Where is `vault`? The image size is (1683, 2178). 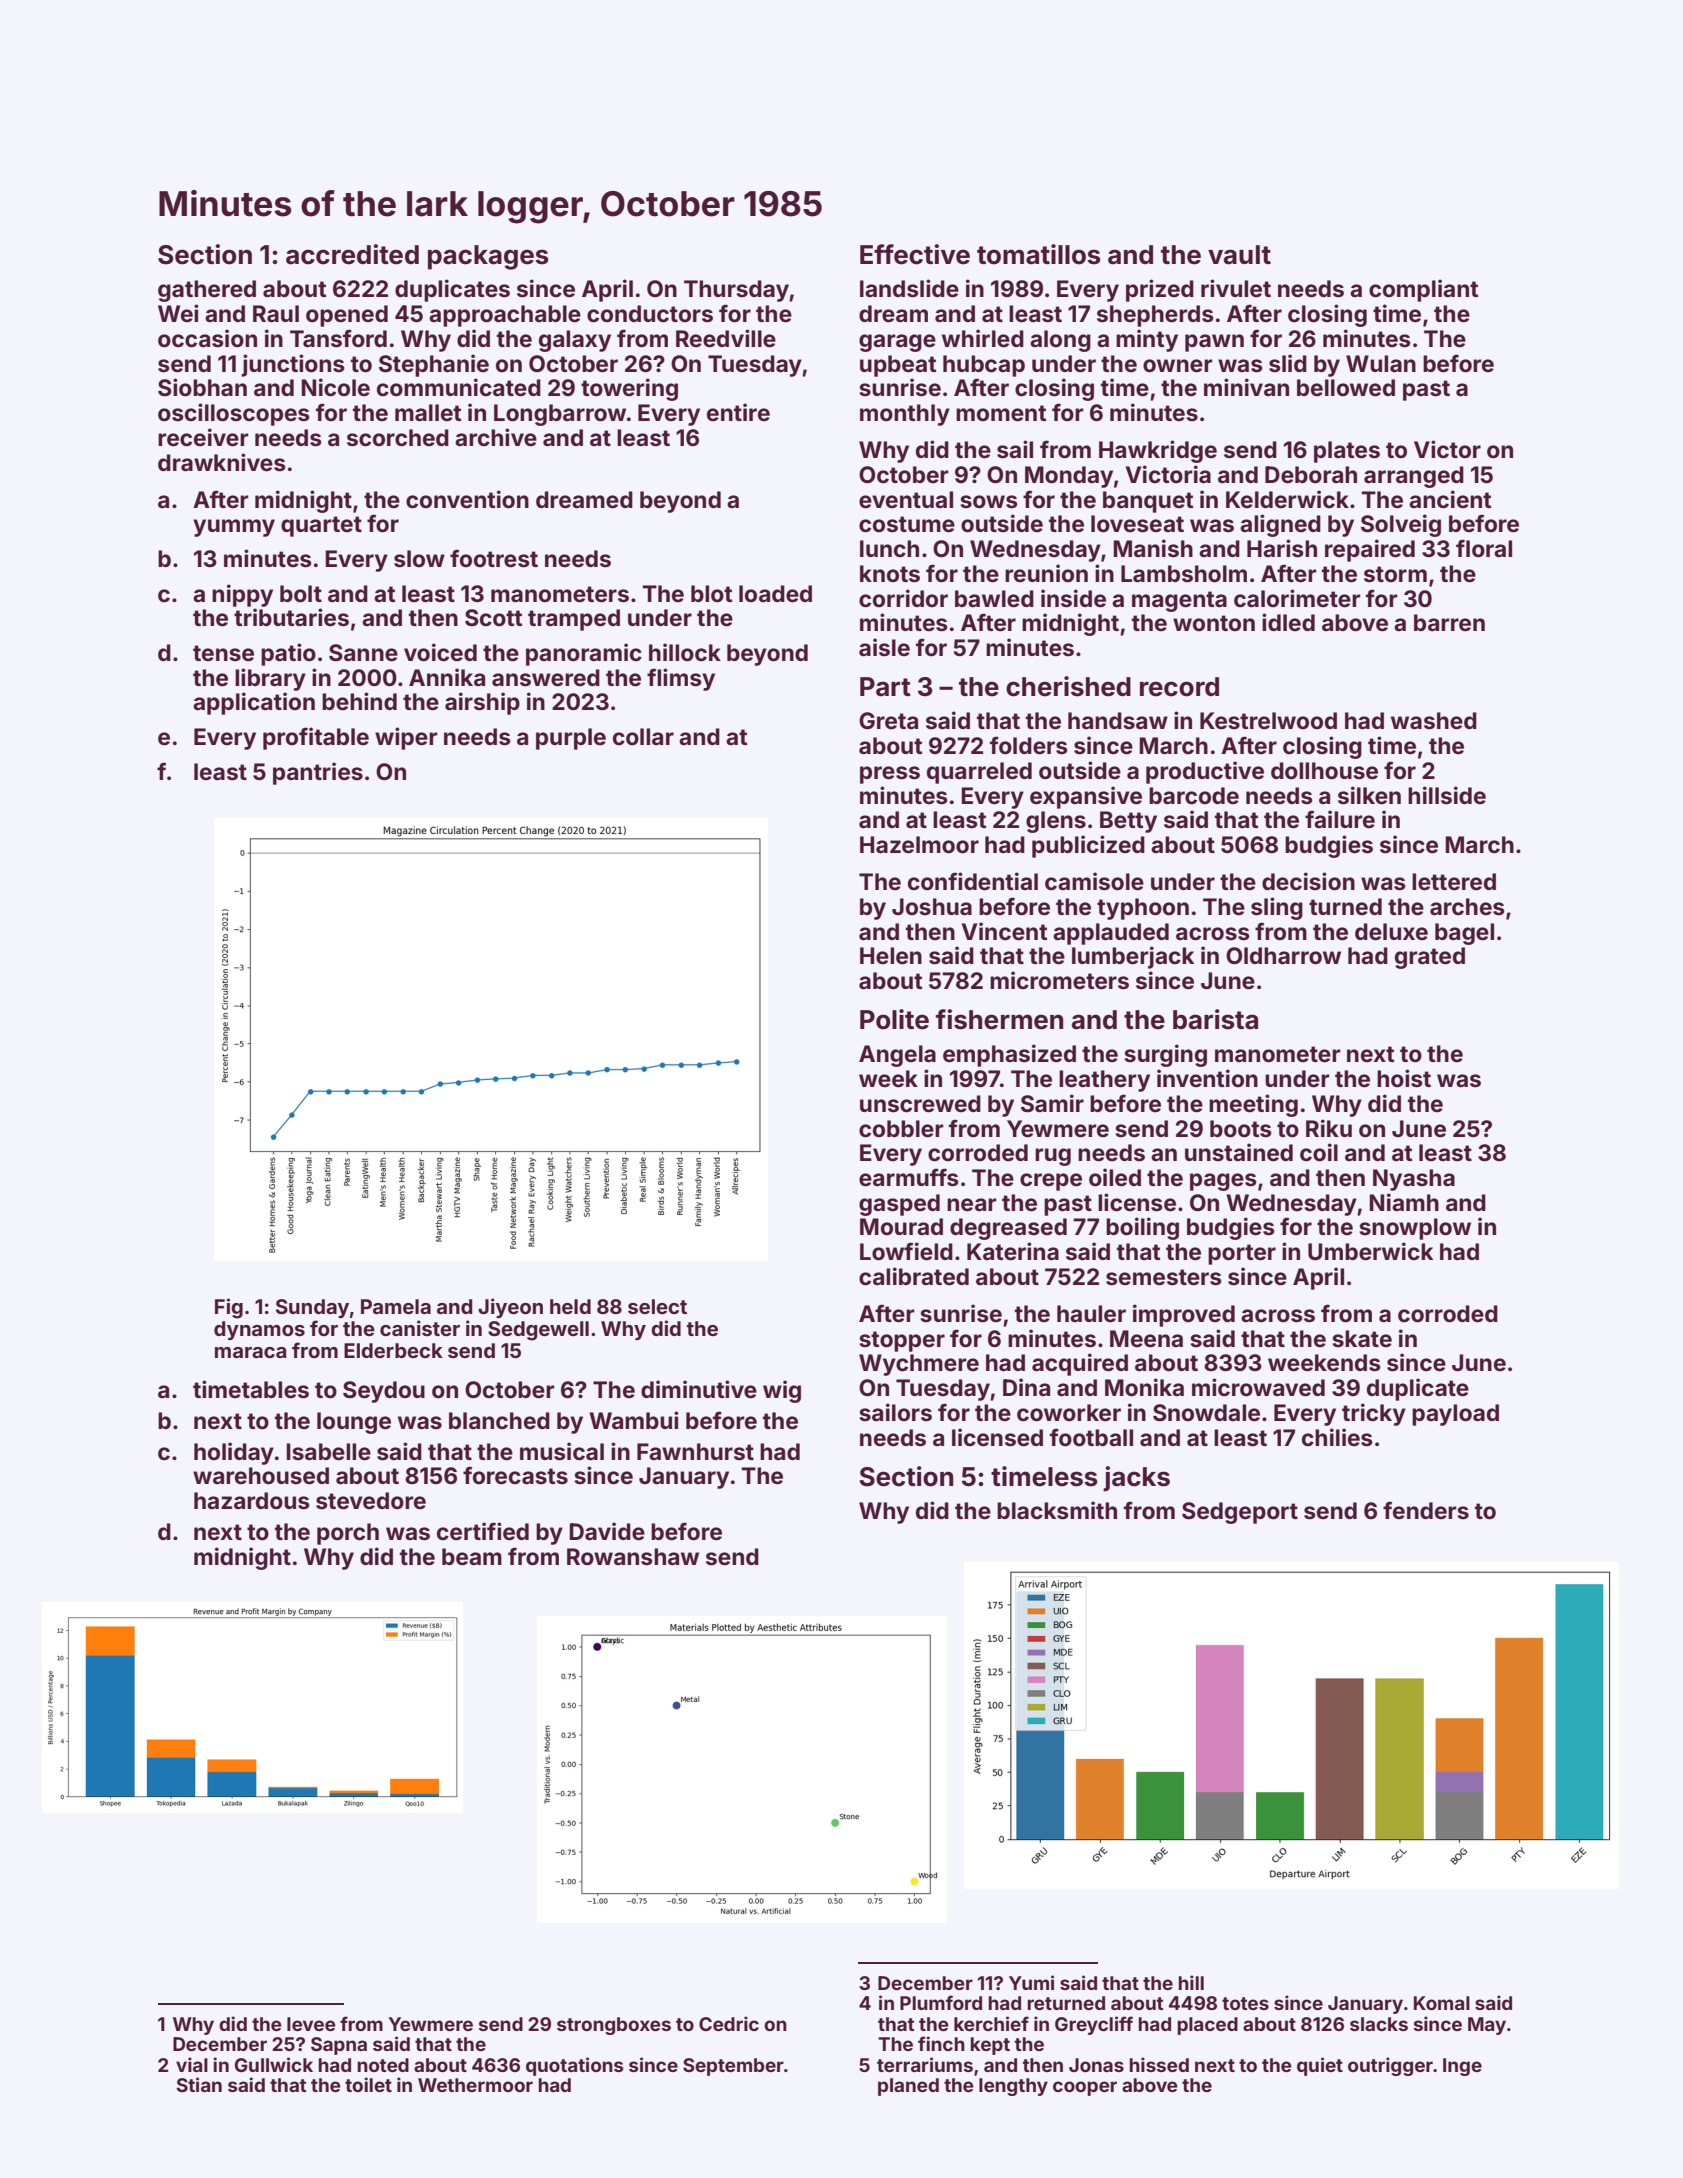 vault is located at coordinates (1239, 255).
